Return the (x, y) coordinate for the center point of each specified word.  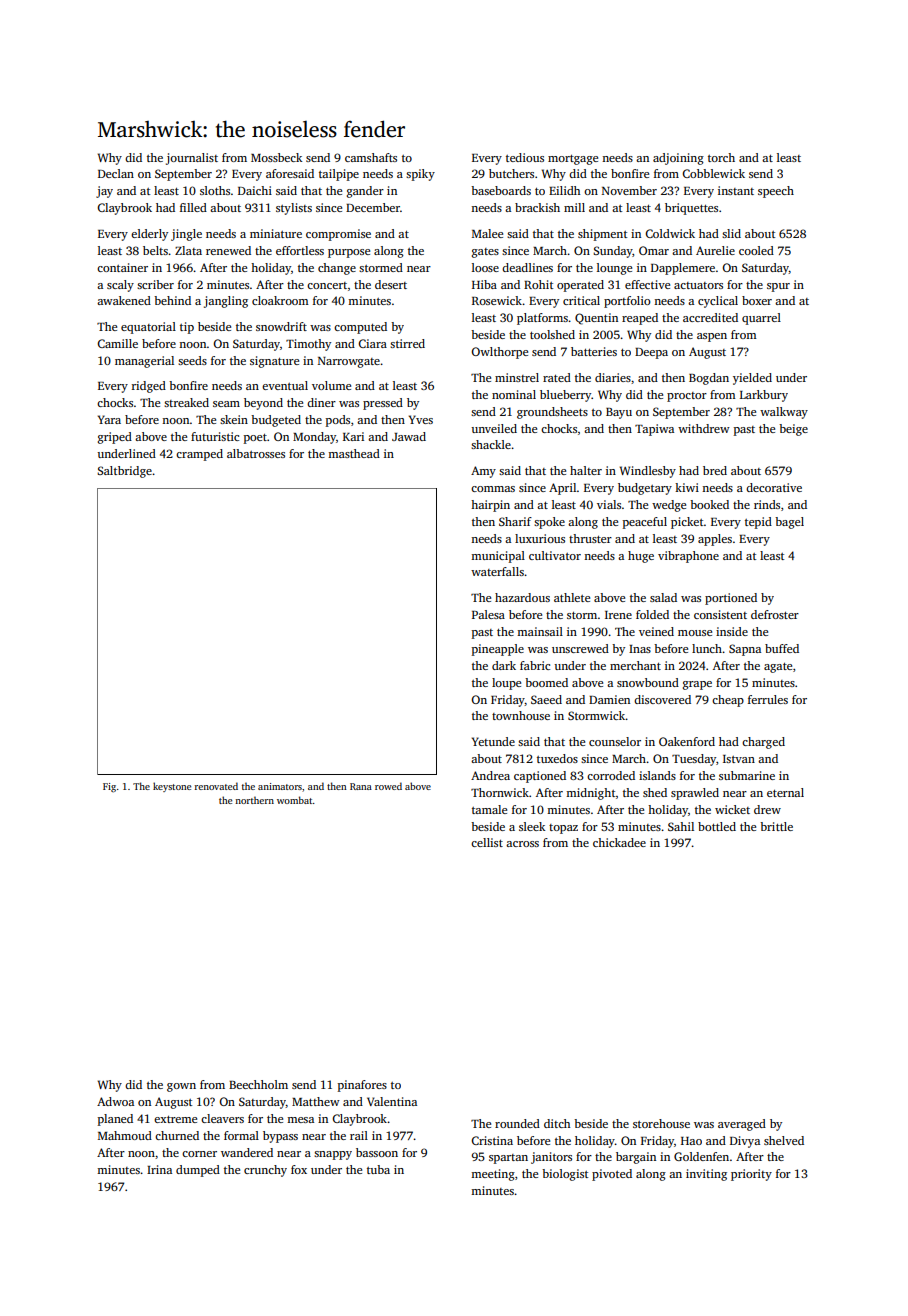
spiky (420, 175)
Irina (159, 1169)
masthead (354, 453)
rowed (388, 786)
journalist (192, 159)
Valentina (392, 1101)
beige (793, 430)
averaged (742, 1125)
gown (181, 1087)
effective (647, 284)
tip (187, 328)
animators (280, 786)
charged (763, 743)
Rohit (538, 284)
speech (776, 192)
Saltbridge (124, 472)
